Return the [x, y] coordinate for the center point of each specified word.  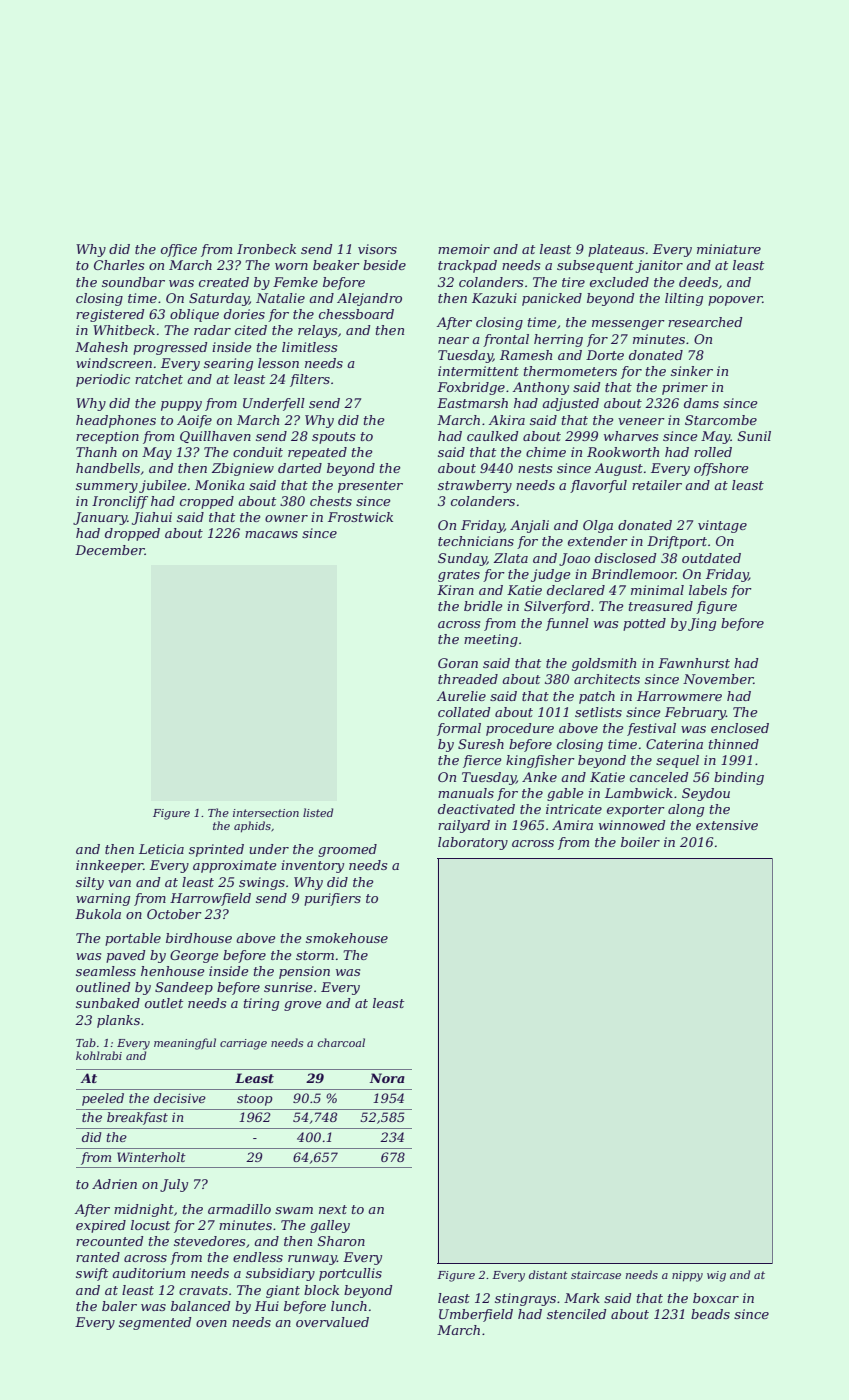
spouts [333, 438]
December [110, 550]
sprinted [216, 850]
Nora [387, 1078]
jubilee [163, 486]
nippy [687, 1276]
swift [92, 1274]
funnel [567, 624]
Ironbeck [266, 249]
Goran [458, 663]
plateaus [616, 250]
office [179, 250]
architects [607, 679]
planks [118, 1021]
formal [459, 729]
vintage [722, 526]
